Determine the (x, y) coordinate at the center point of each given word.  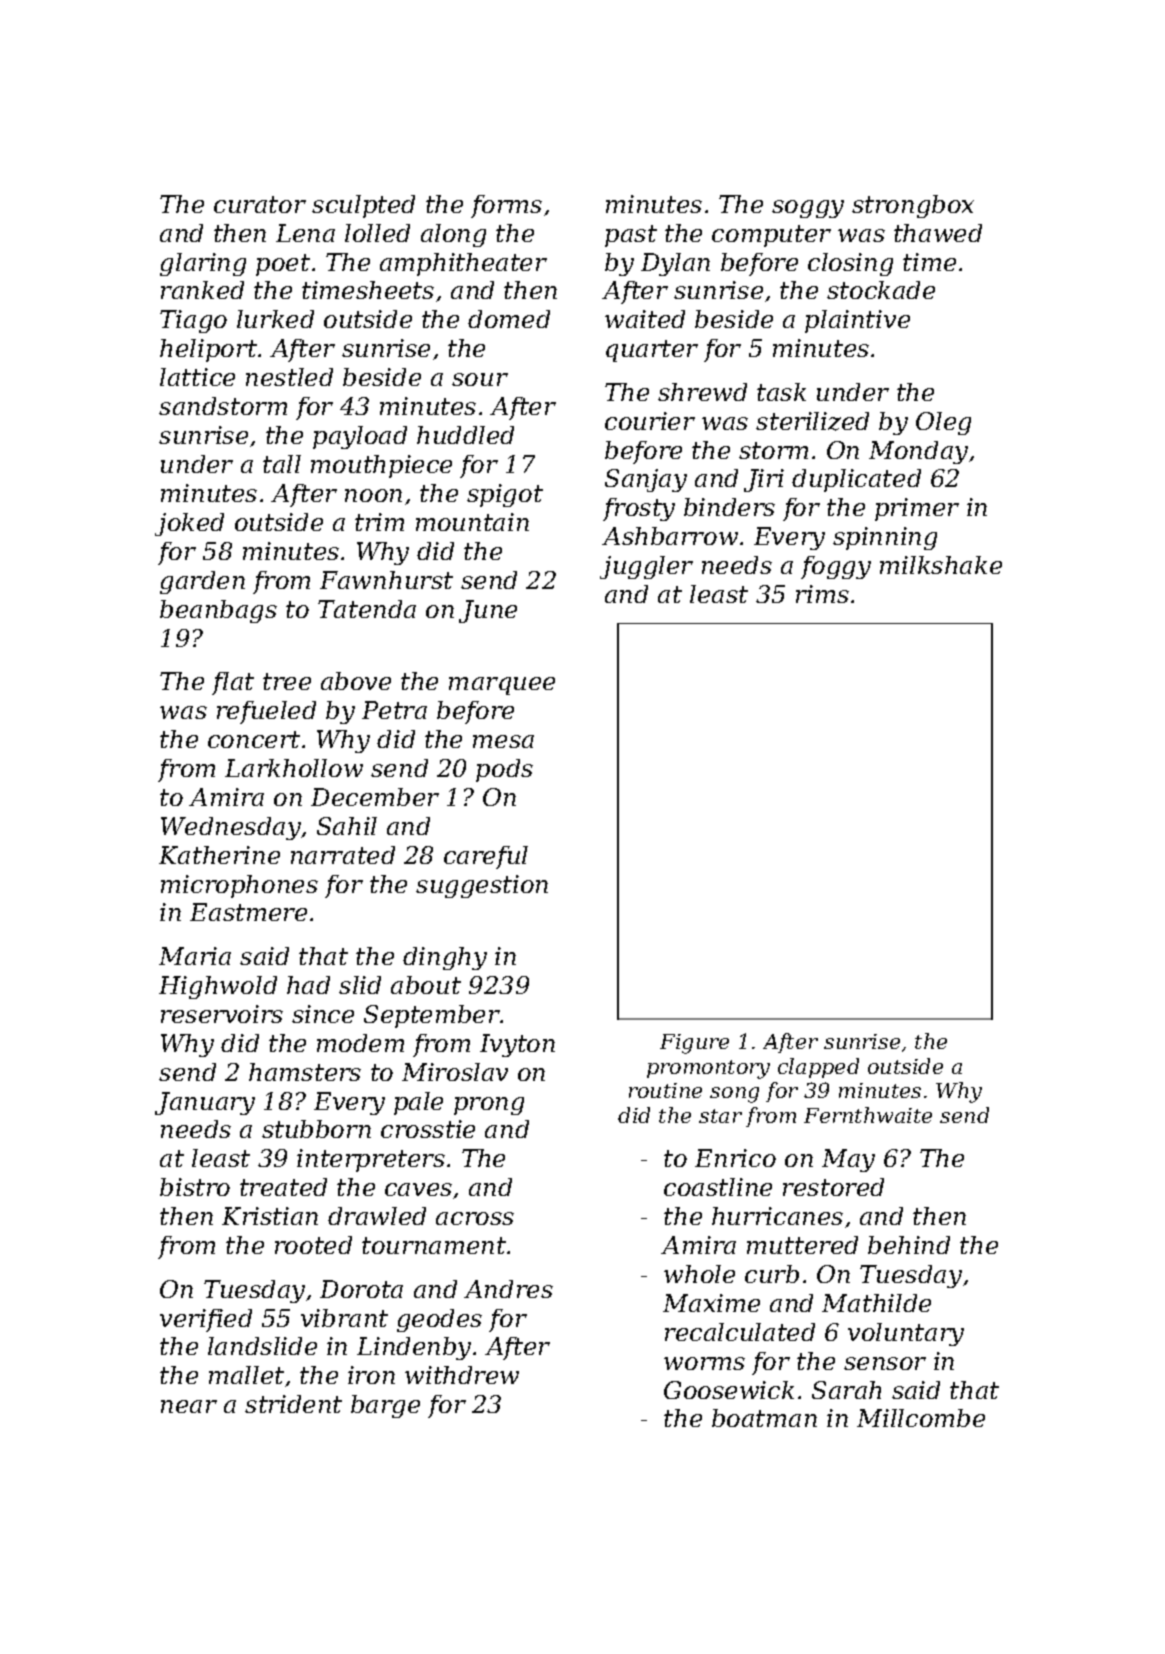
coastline (718, 1187)
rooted (313, 1245)
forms (506, 206)
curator (260, 204)
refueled (266, 712)
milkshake (941, 565)
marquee (502, 686)
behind (909, 1245)
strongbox (913, 206)
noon (373, 495)
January (205, 1103)
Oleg (943, 423)
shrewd (702, 392)
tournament (434, 1245)
